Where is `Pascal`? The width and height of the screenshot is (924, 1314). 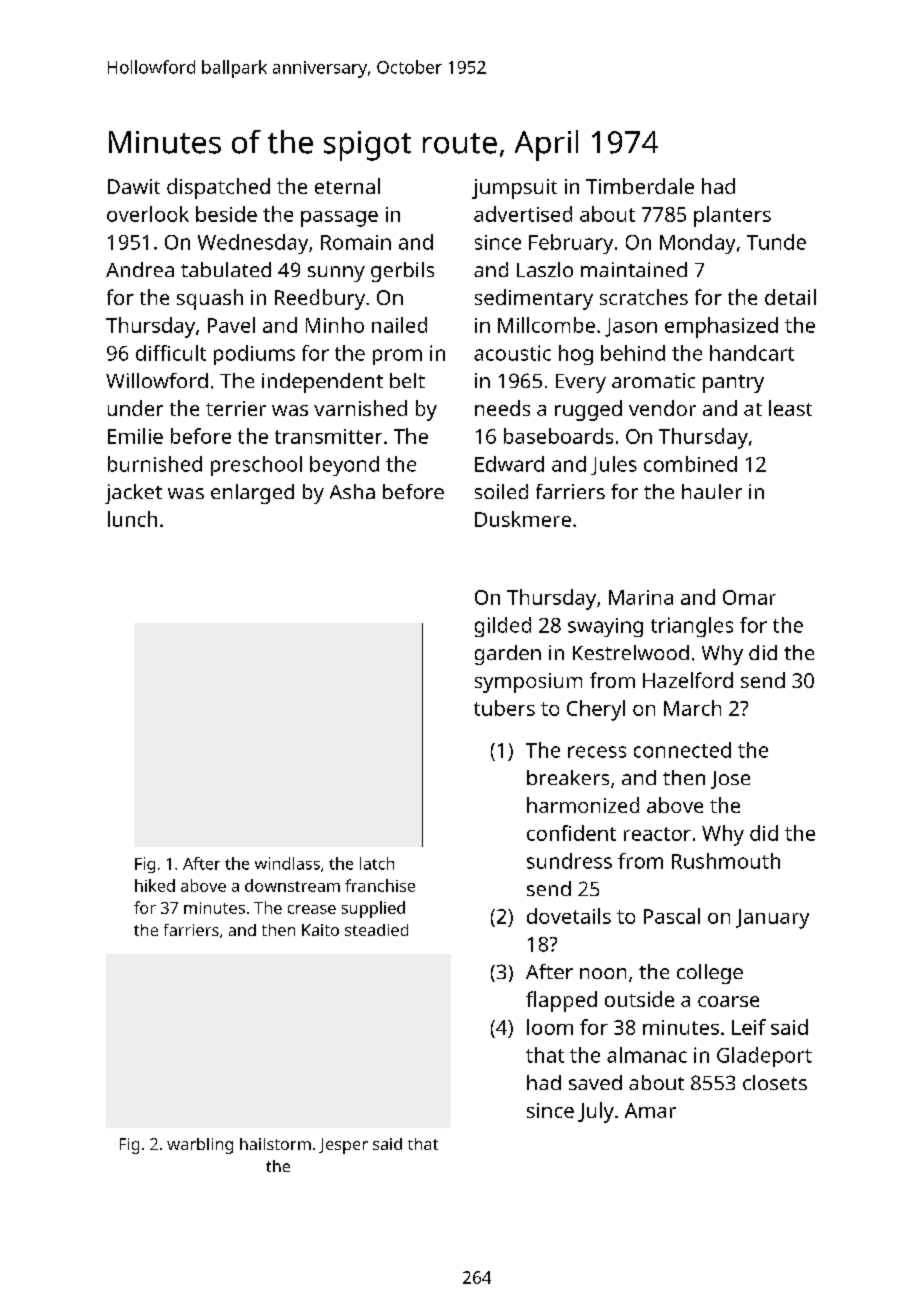
Pascal is located at coordinates (672, 916).
